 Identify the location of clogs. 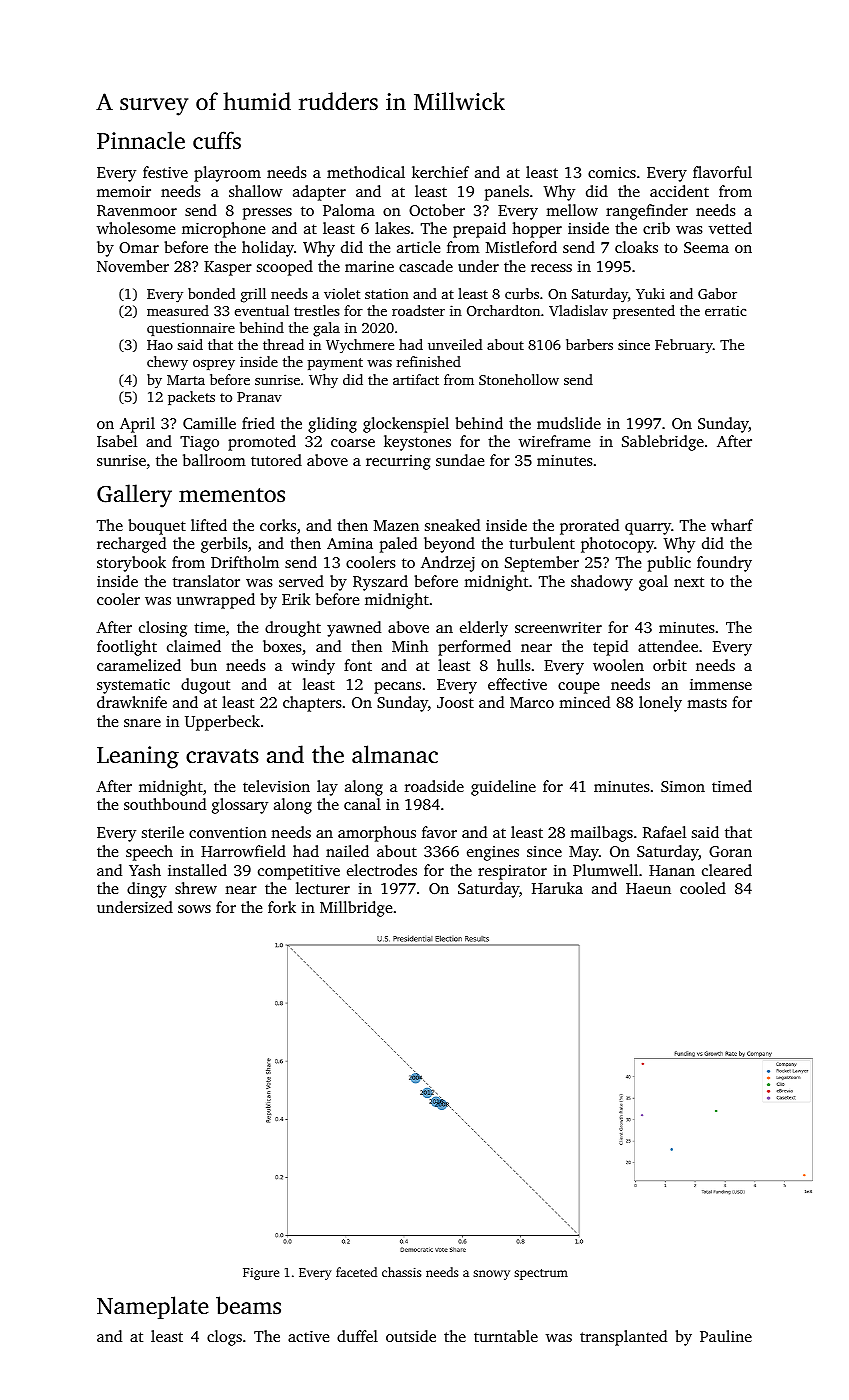
(224, 1338).
